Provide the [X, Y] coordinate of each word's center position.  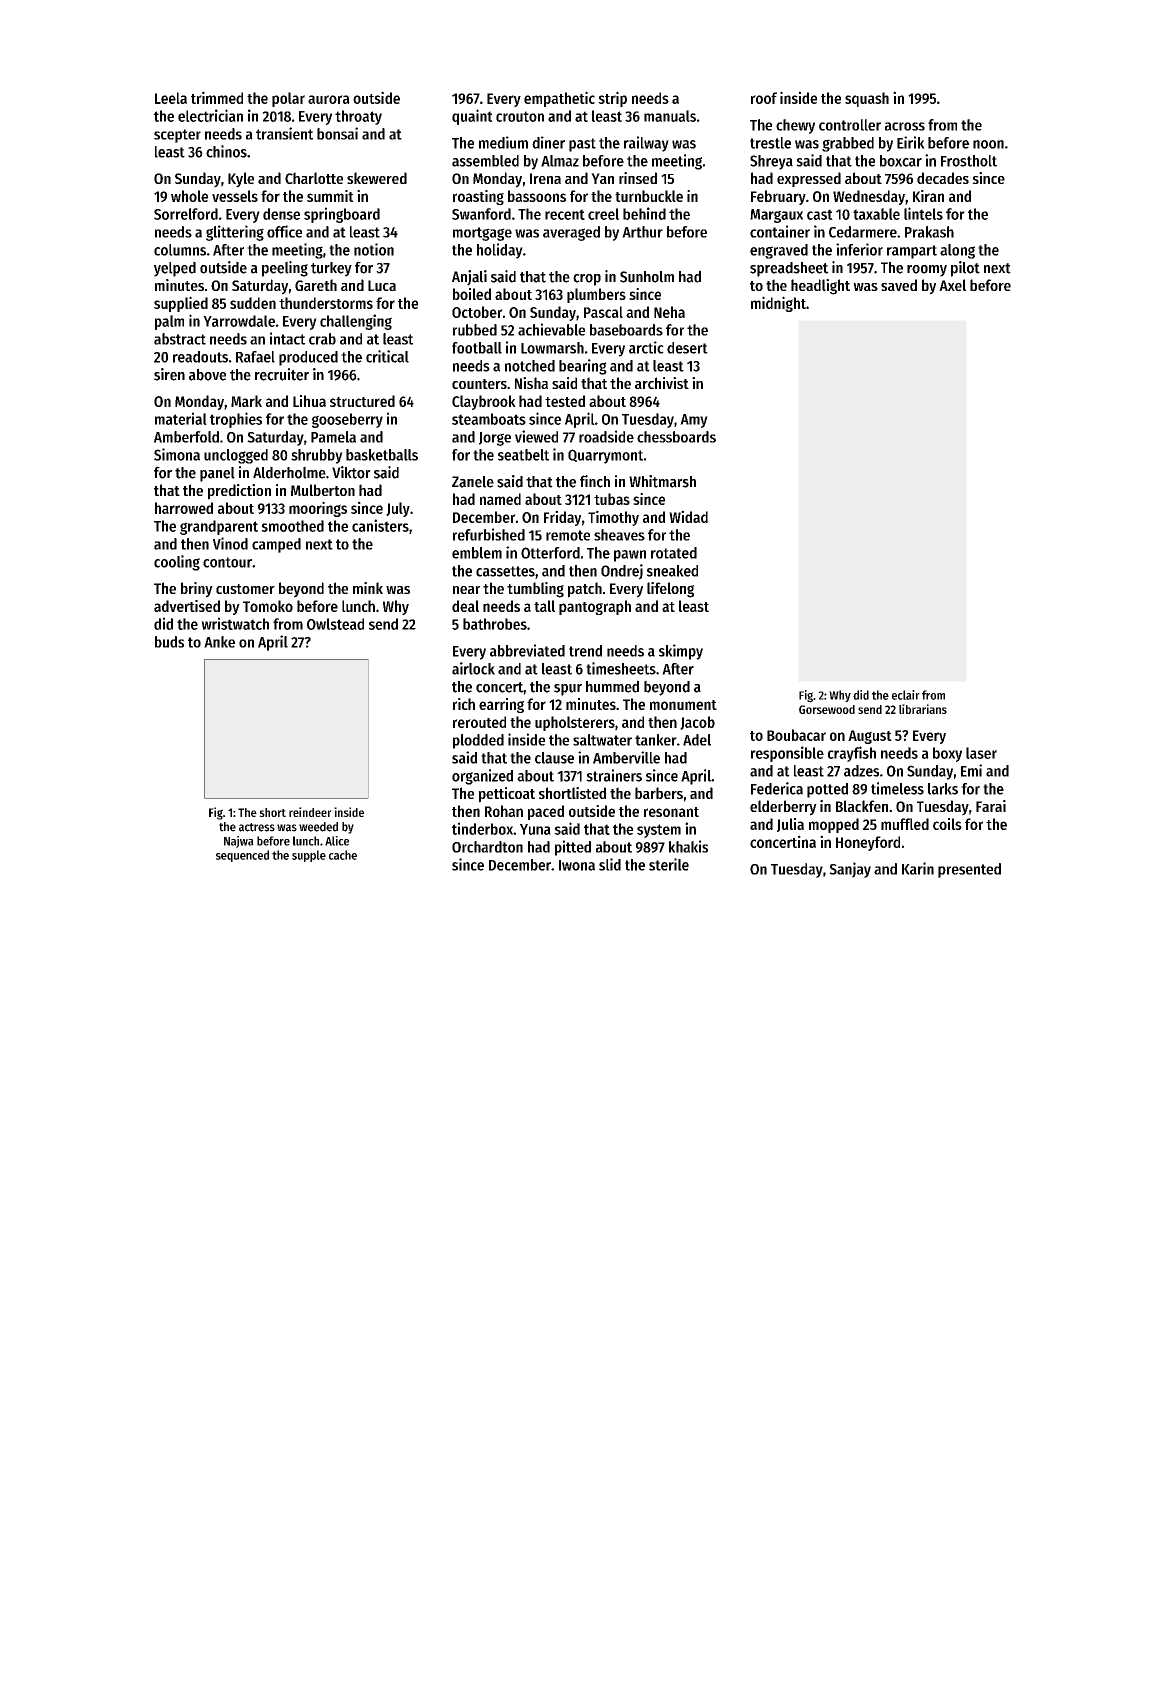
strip [612, 99]
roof [764, 98]
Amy [694, 421]
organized [482, 777]
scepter [177, 136]
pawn [630, 556]
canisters [380, 525]
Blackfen [862, 806]
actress [257, 827]
